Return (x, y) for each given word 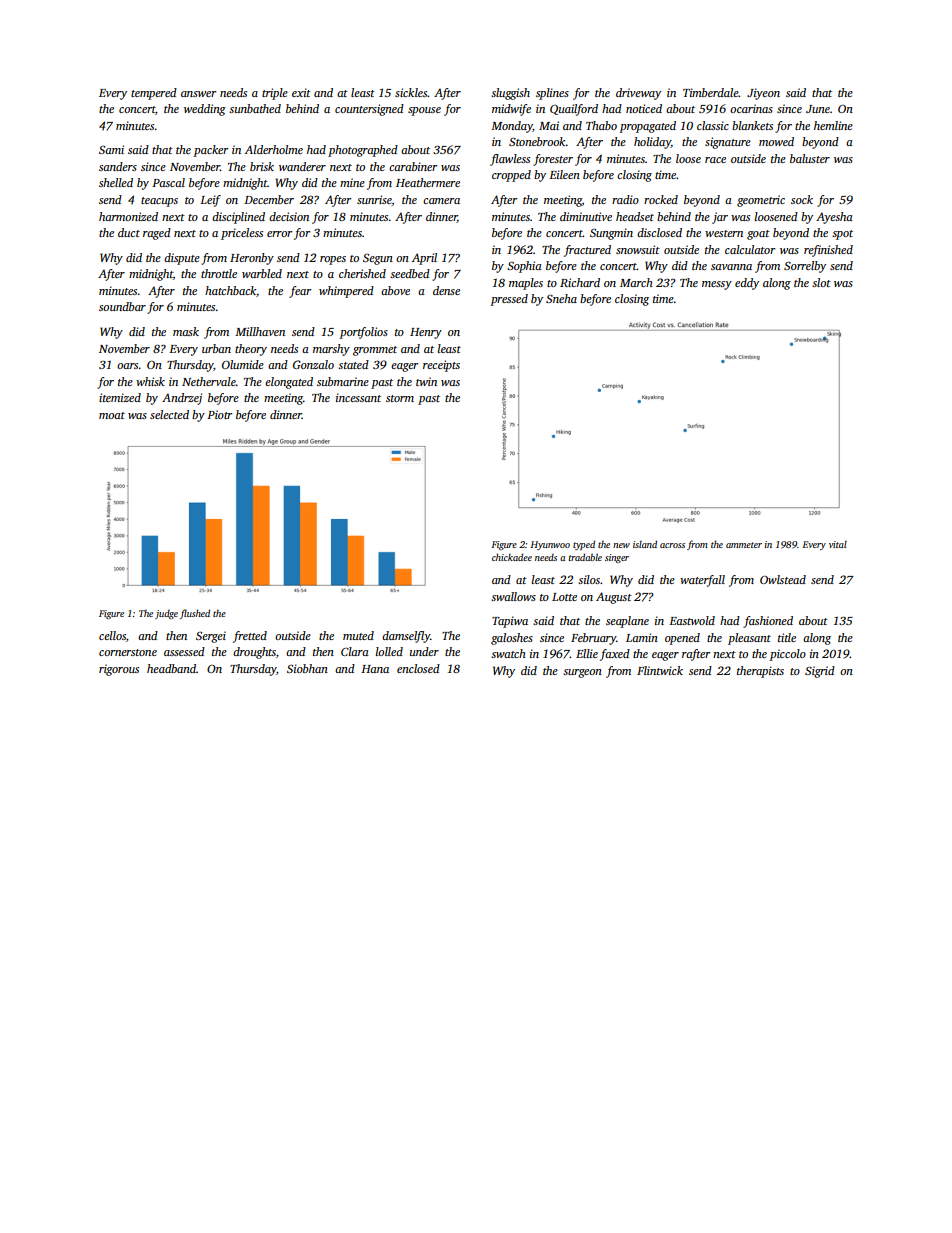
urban (216, 348)
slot (821, 282)
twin (426, 381)
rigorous (119, 670)
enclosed (418, 668)
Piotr (220, 414)
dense (446, 290)
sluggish (510, 94)
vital (838, 544)
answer (199, 94)
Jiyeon (763, 94)
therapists (760, 672)
